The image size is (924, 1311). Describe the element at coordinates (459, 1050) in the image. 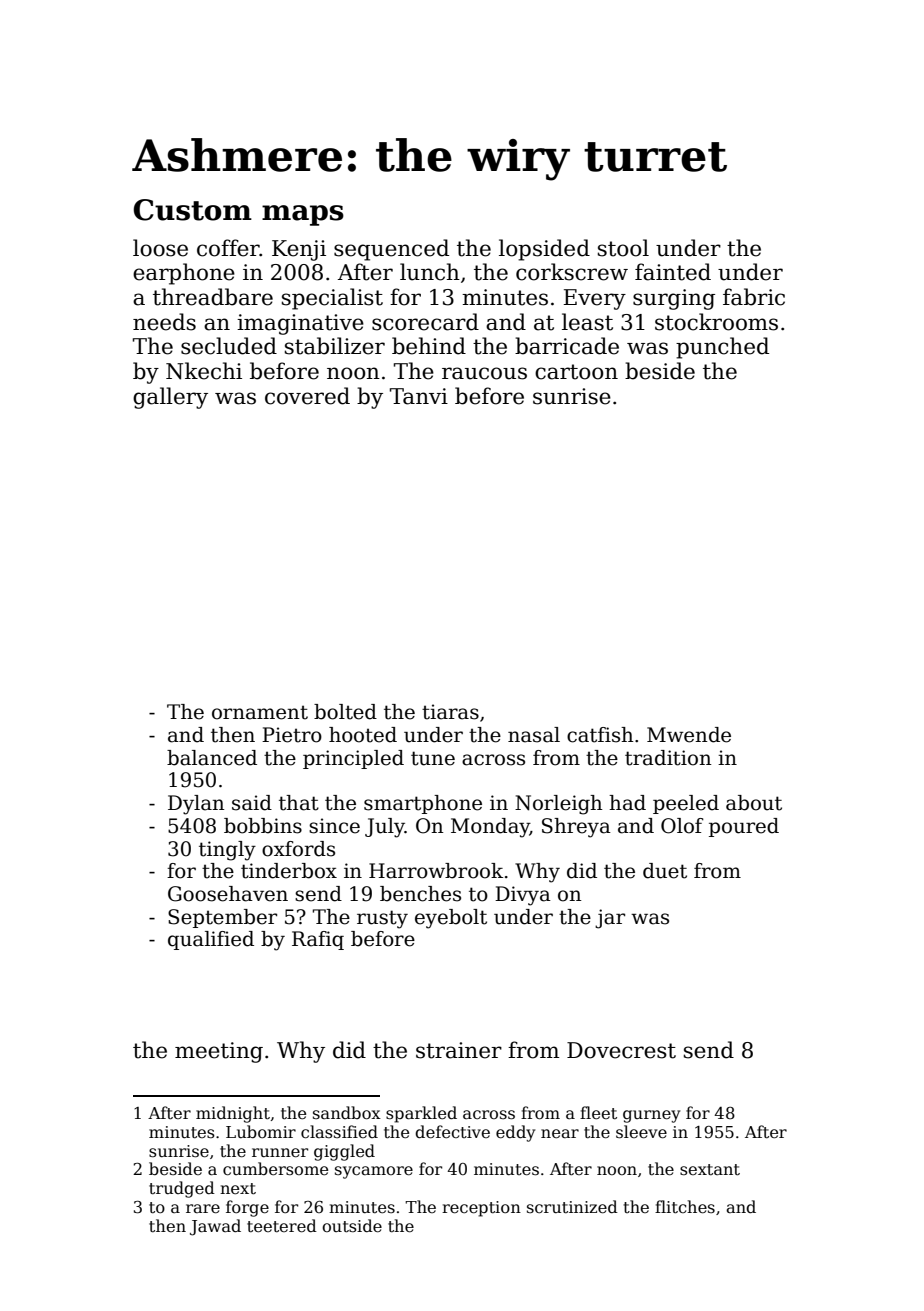

I see `strainer` at that location.
